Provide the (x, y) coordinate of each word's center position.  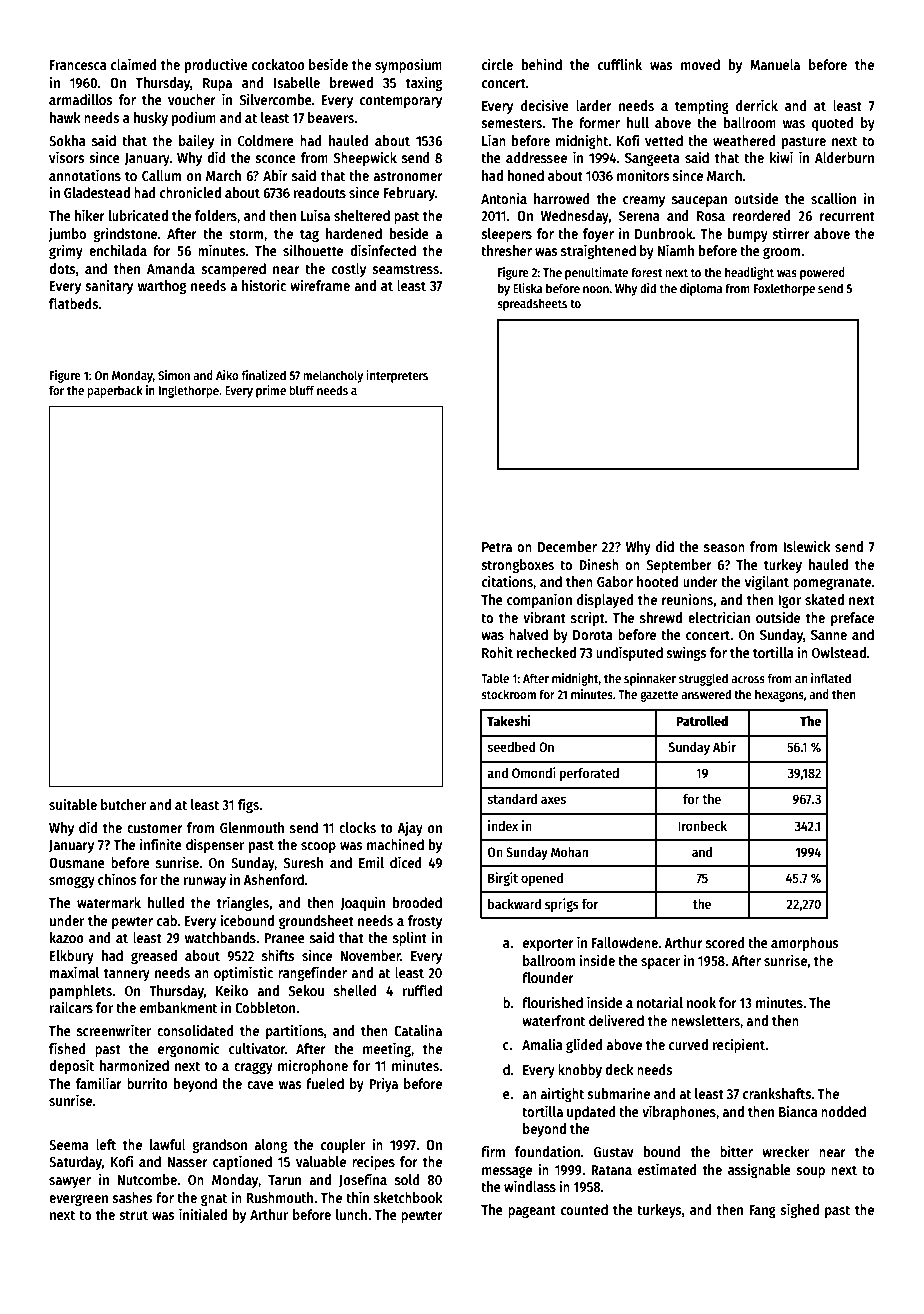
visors (67, 157)
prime (271, 391)
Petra (497, 547)
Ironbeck (702, 825)
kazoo (67, 937)
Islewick (806, 546)
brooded (417, 902)
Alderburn (844, 157)
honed (526, 175)
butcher (123, 804)
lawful (168, 1144)
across (748, 679)
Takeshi (509, 720)
